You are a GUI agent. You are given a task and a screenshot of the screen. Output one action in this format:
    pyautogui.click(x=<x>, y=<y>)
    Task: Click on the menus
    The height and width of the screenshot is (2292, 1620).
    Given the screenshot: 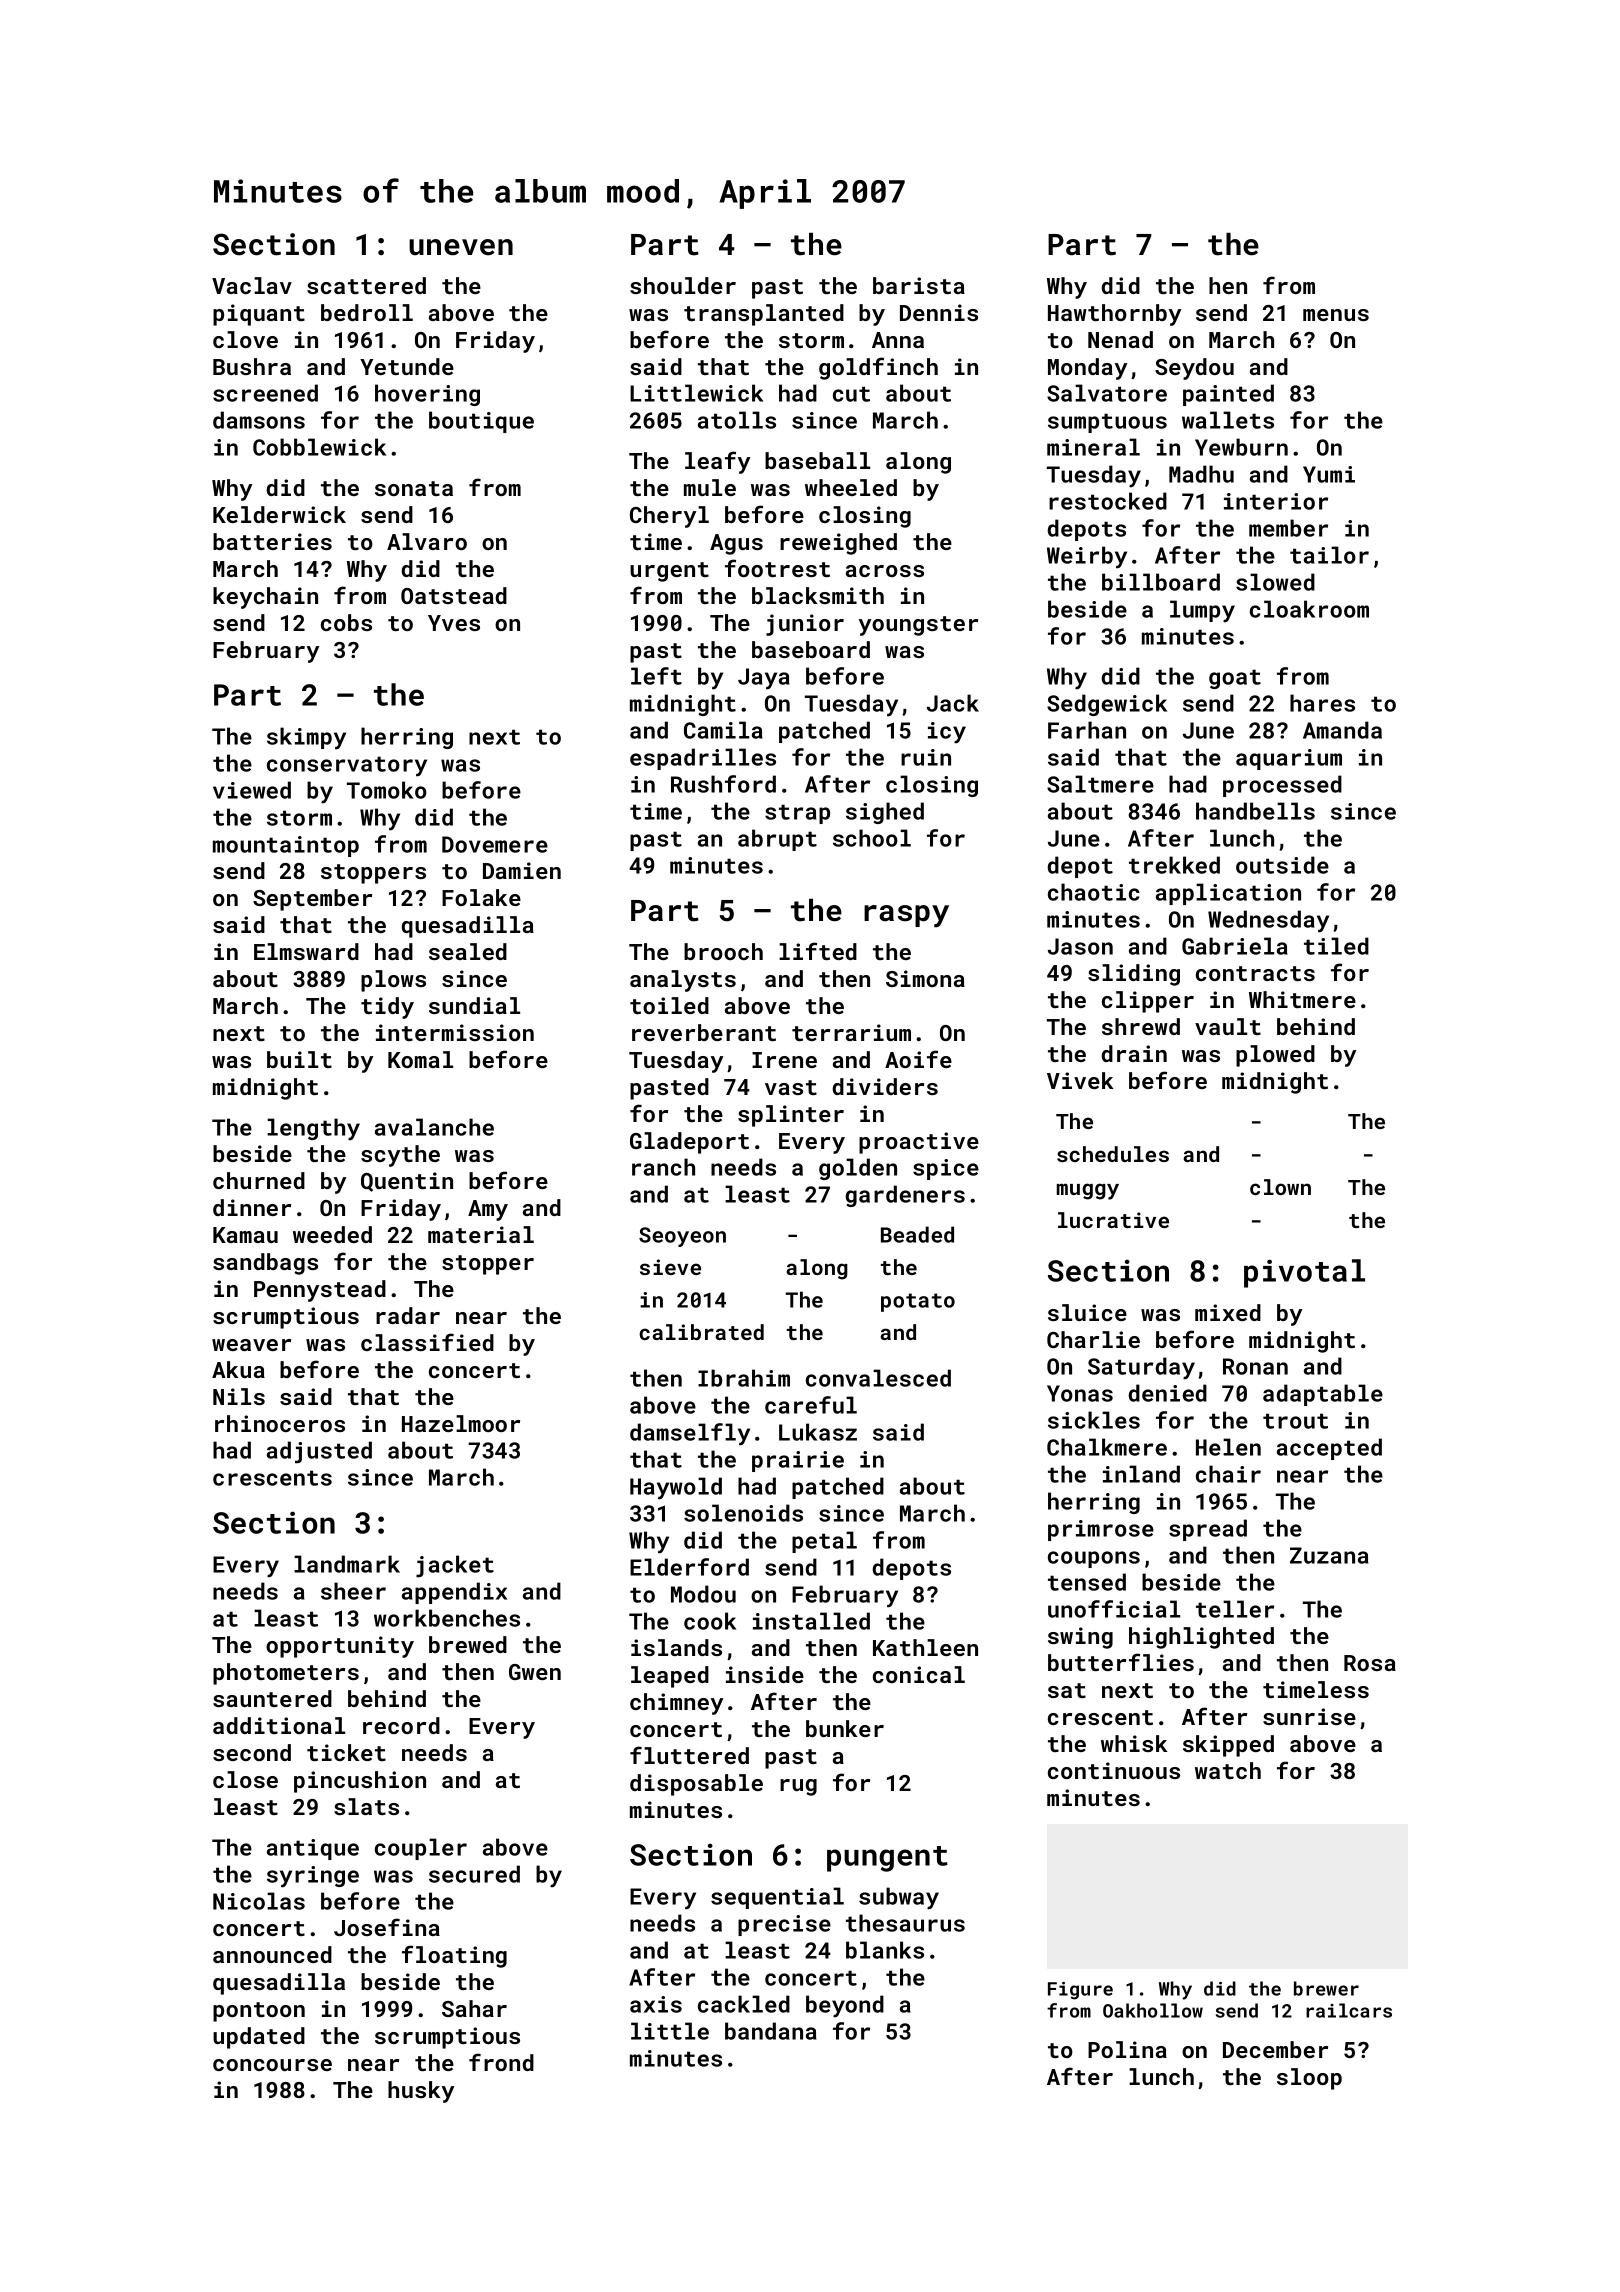 What is the action you would take?
    pyautogui.click(x=1336, y=315)
